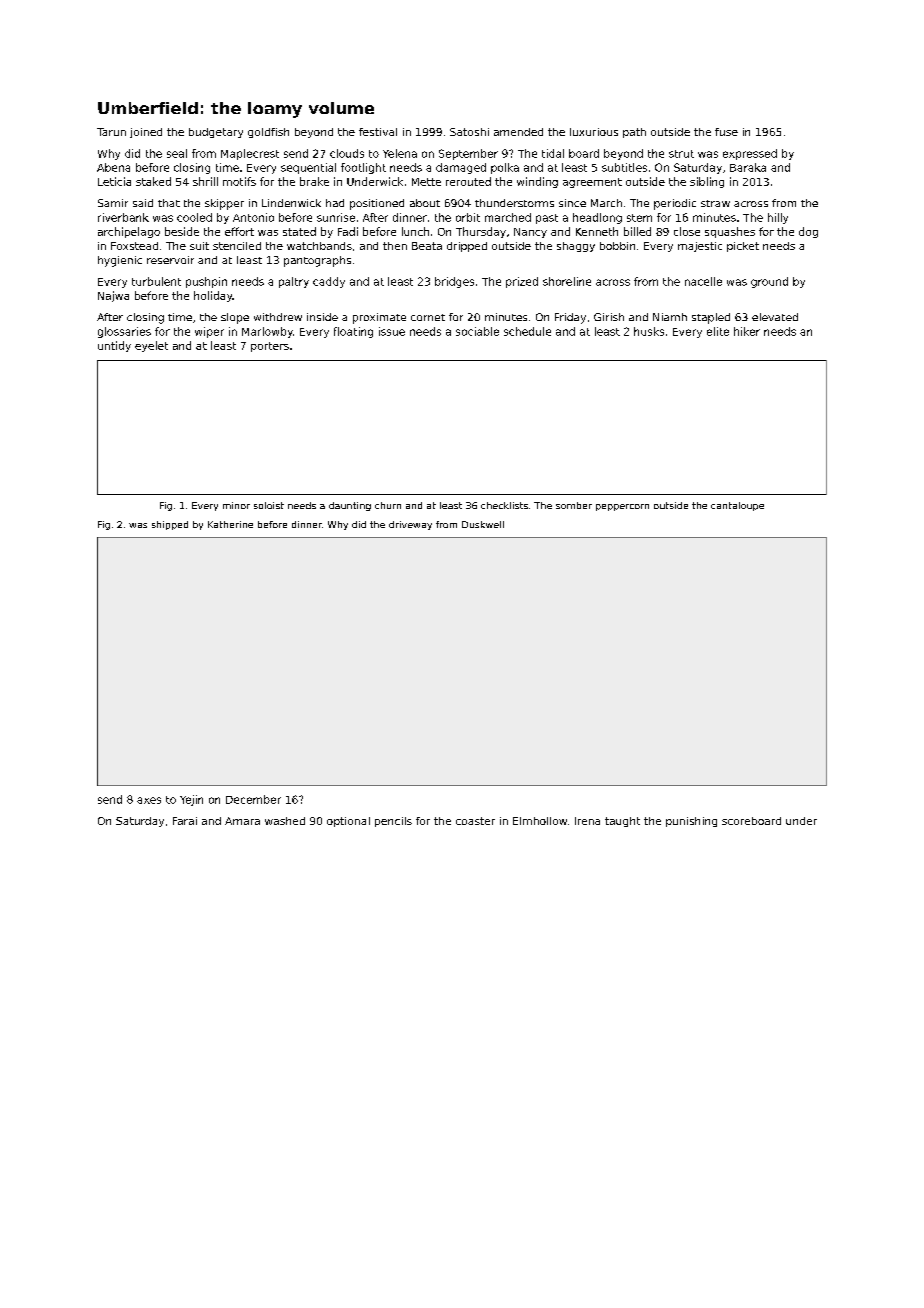  I want to click on cantaloupe, so click(737, 506).
